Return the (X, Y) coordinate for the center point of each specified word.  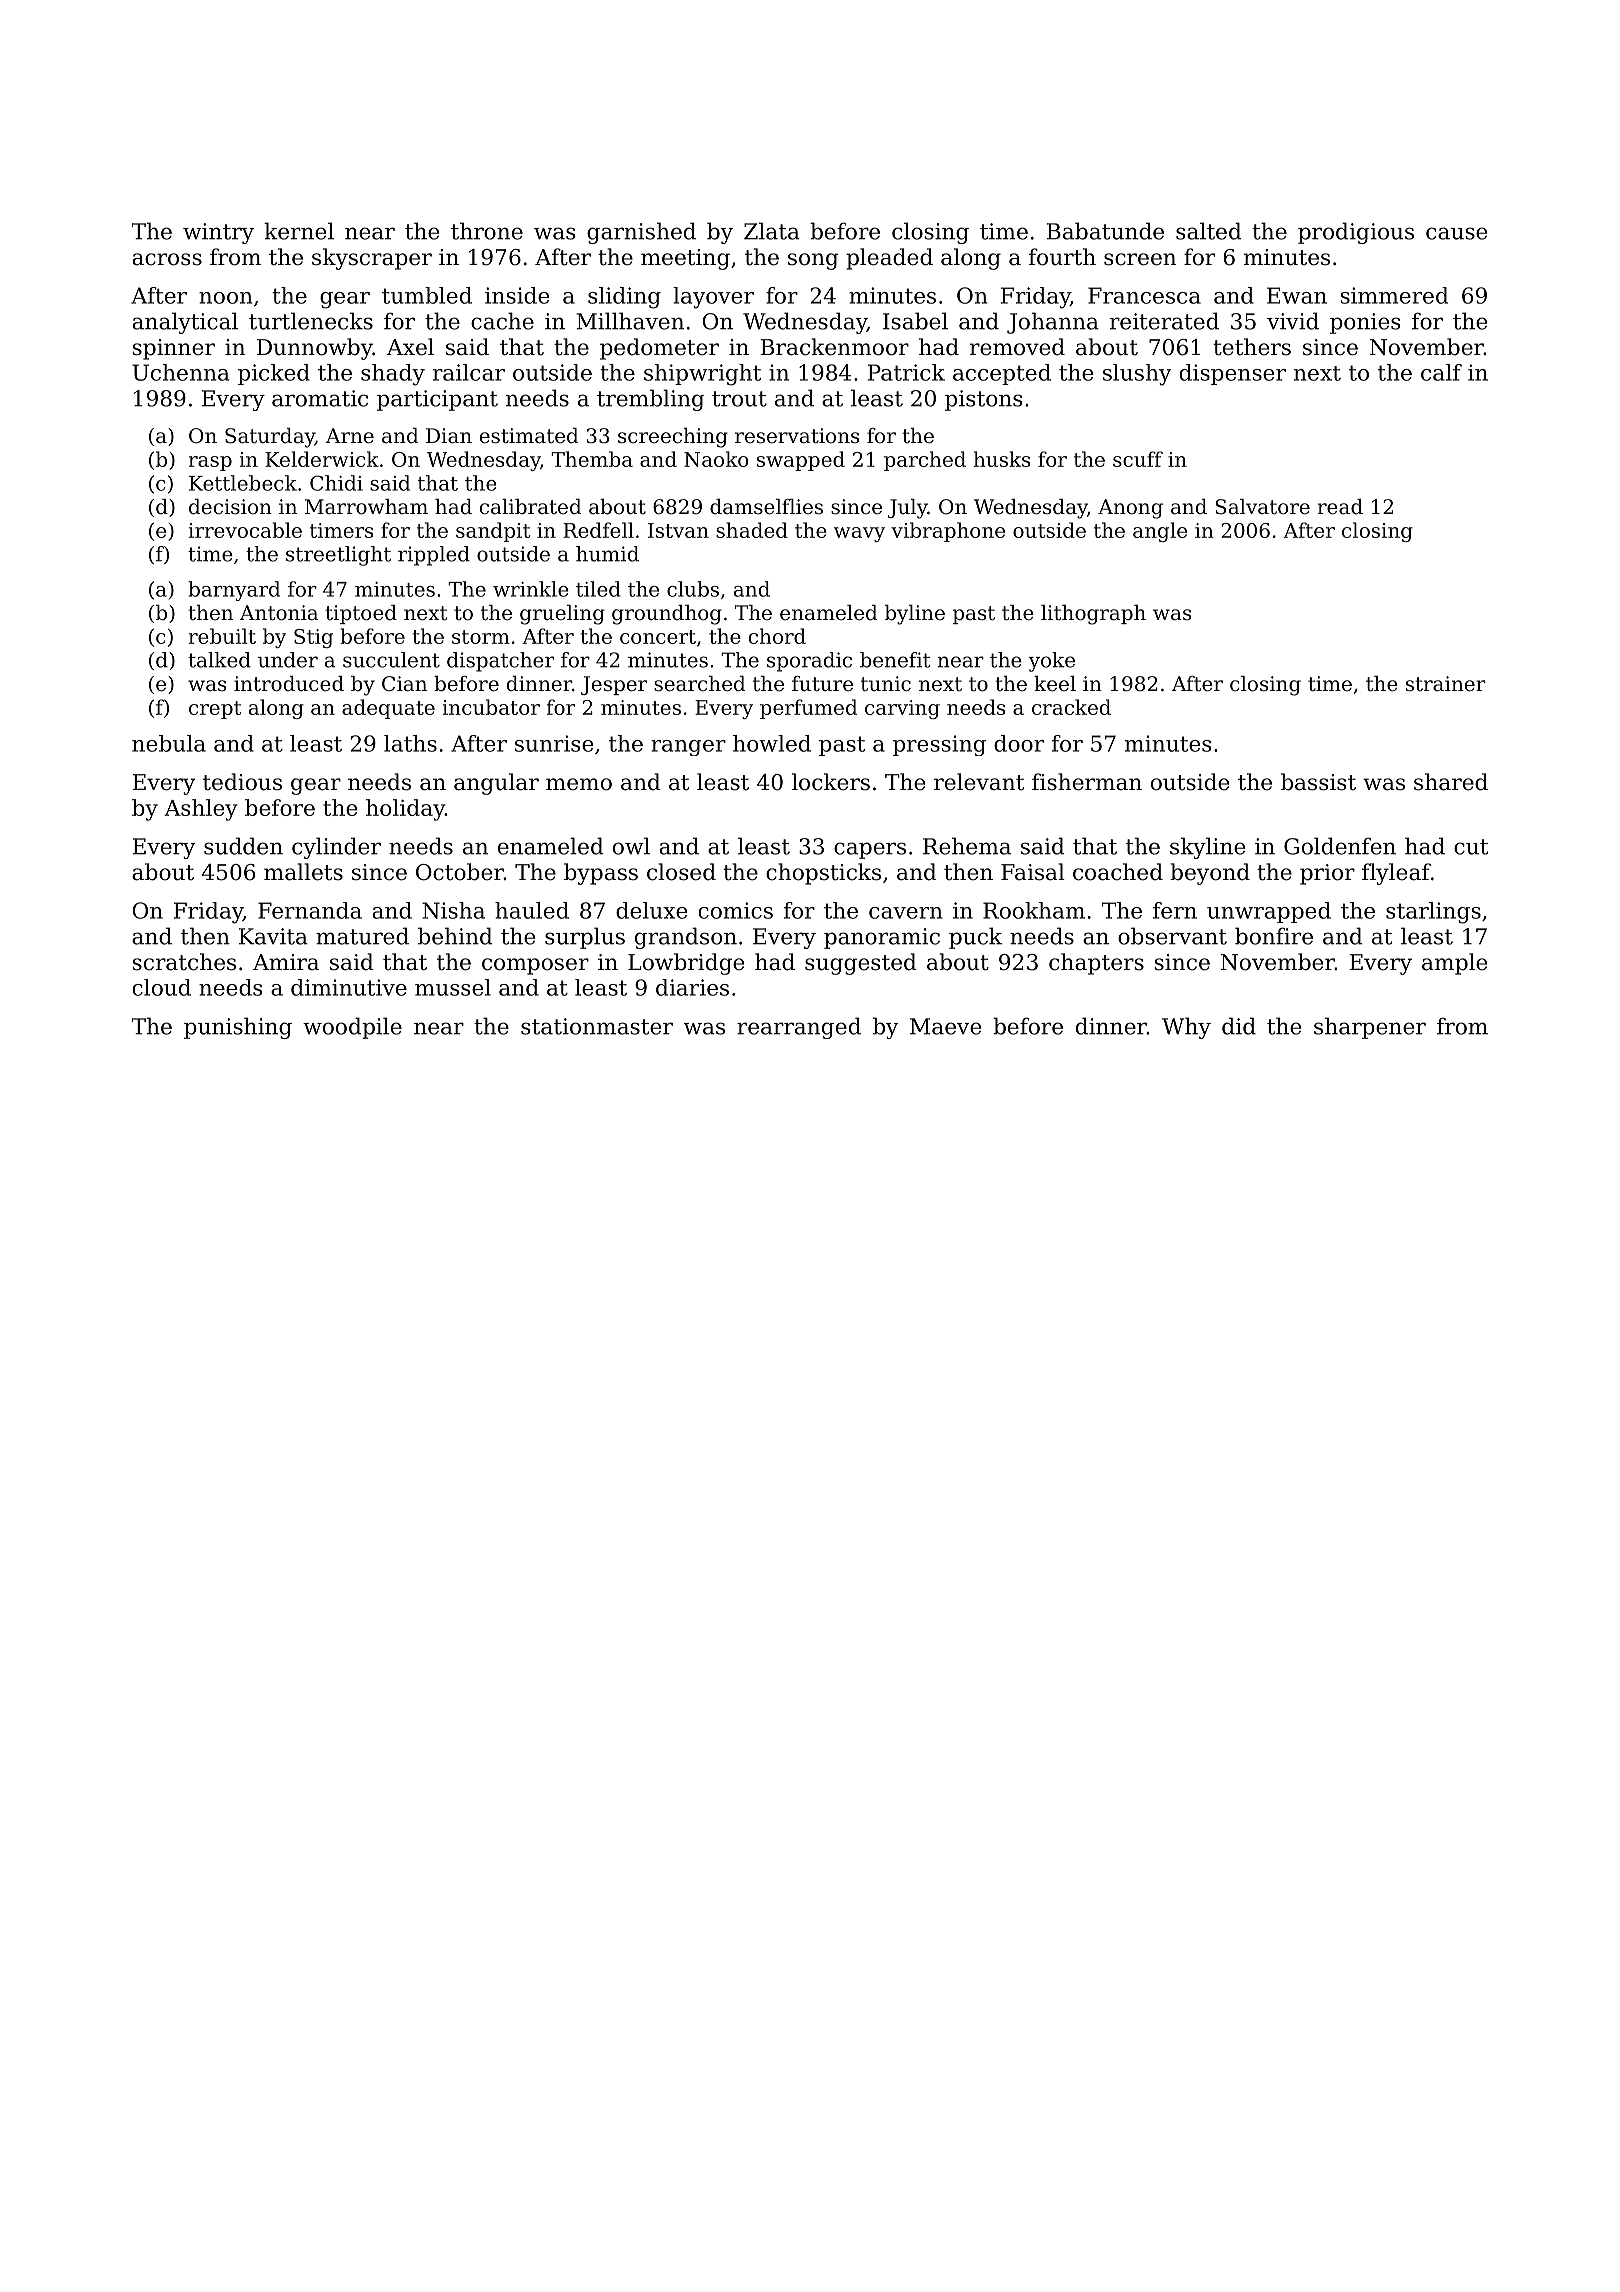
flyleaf (1396, 874)
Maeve (945, 1026)
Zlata (772, 231)
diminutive (349, 987)
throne (487, 231)
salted (1209, 231)
